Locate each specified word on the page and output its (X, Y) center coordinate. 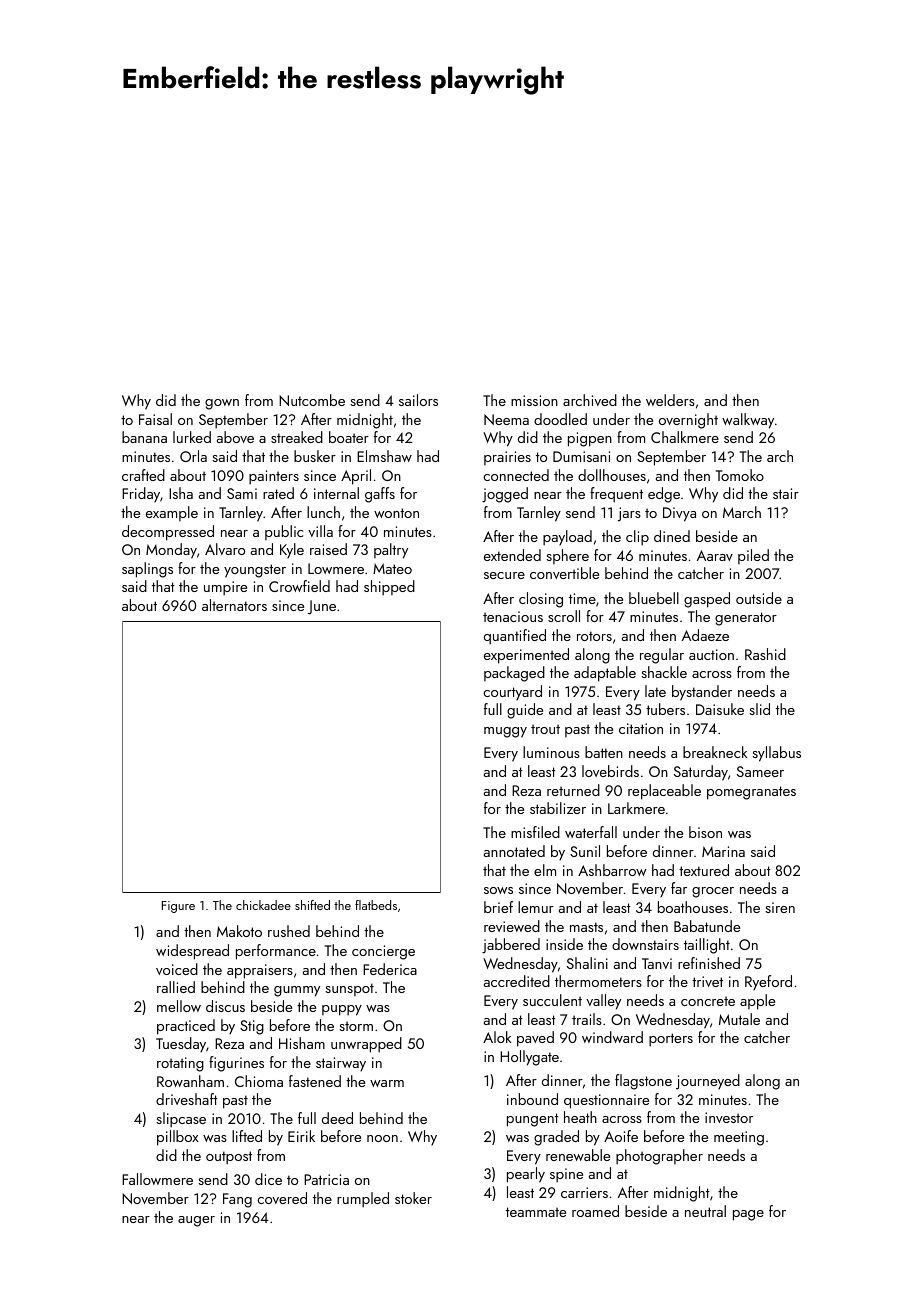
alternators (234, 605)
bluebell (654, 598)
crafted (143, 475)
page (748, 1215)
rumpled (363, 1200)
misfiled (535, 832)
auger (196, 1221)
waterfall (591, 832)
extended (512, 555)
